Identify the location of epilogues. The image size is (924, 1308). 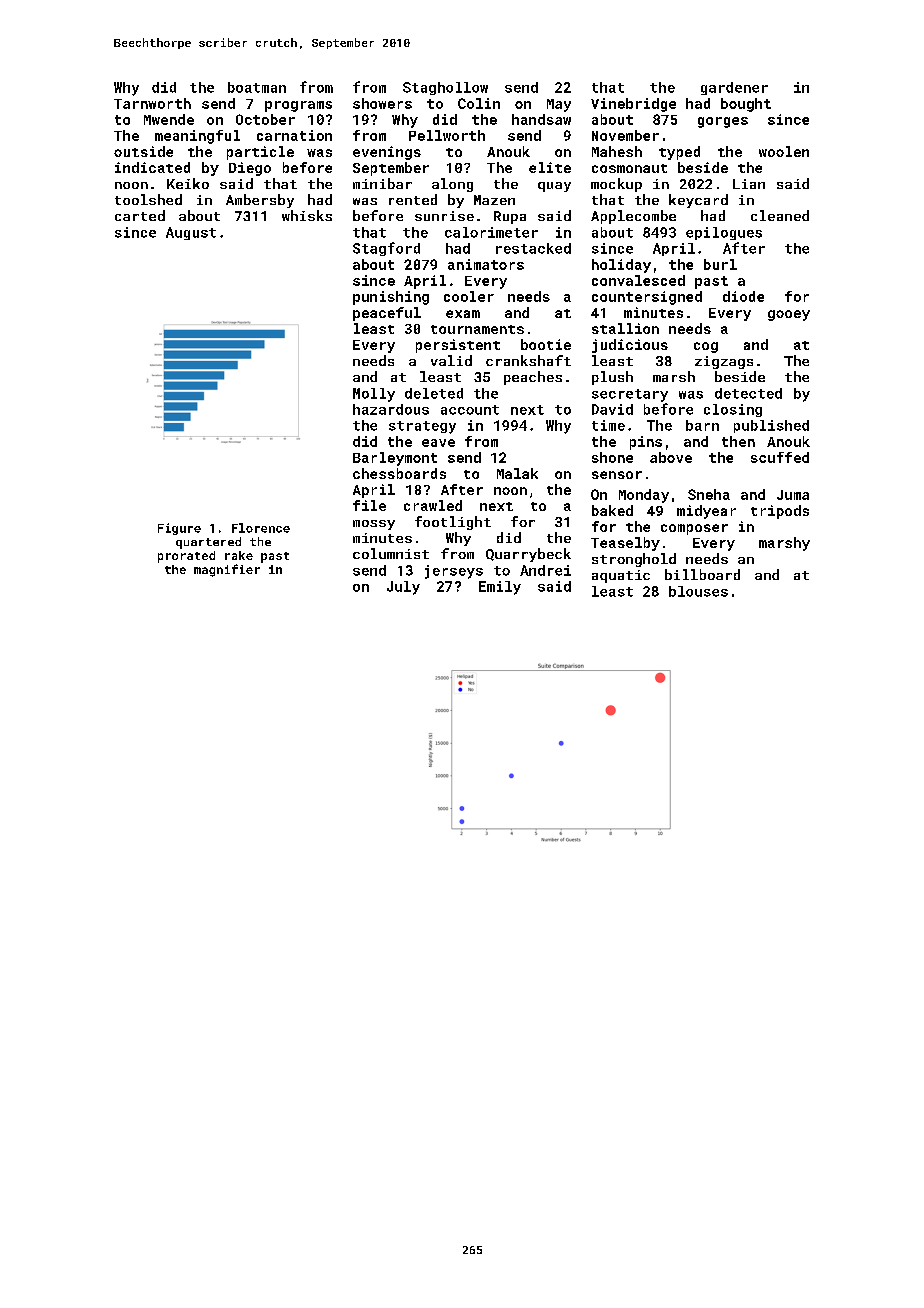
(724, 233).
